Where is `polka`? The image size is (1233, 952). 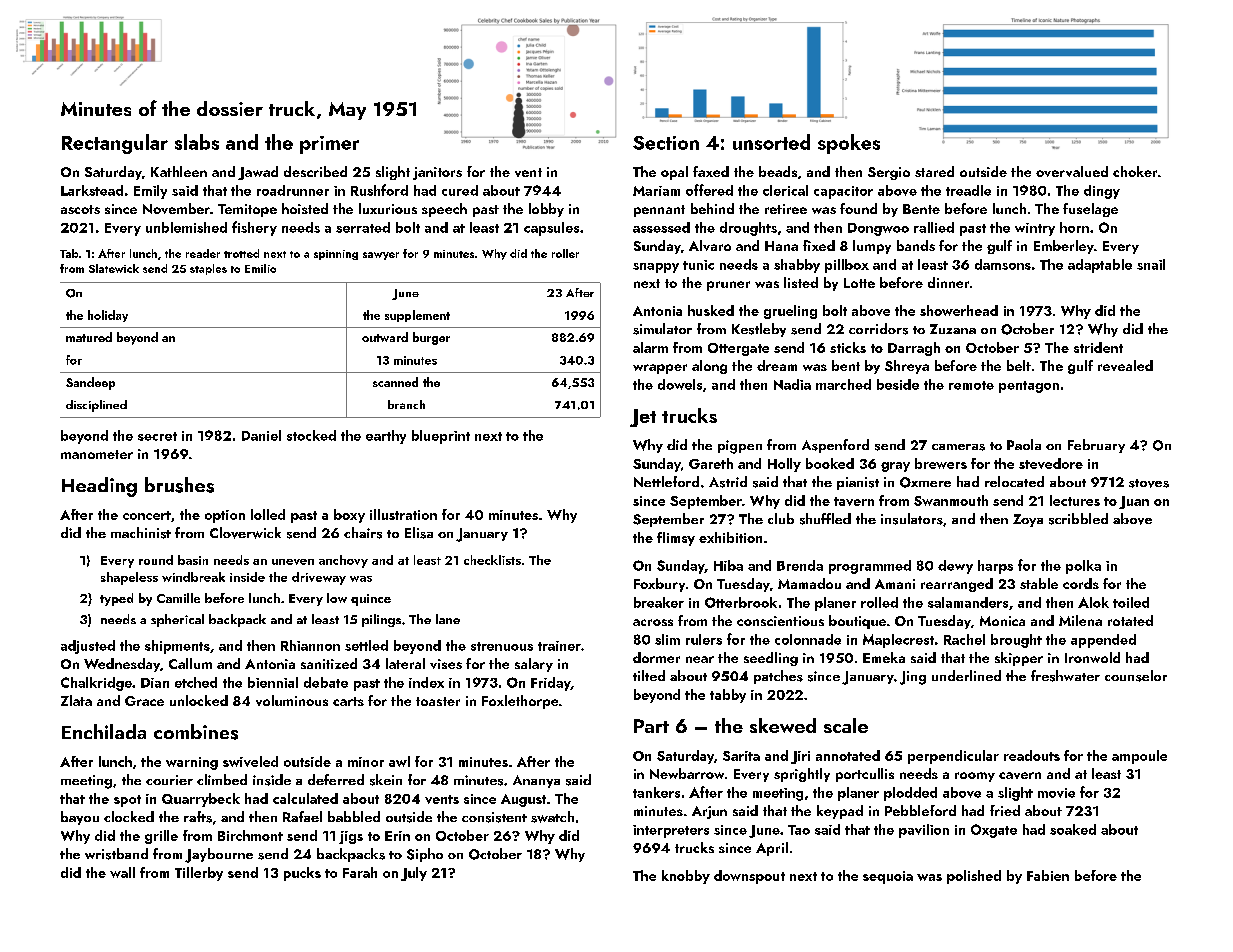 polka is located at coordinates (1083, 567).
